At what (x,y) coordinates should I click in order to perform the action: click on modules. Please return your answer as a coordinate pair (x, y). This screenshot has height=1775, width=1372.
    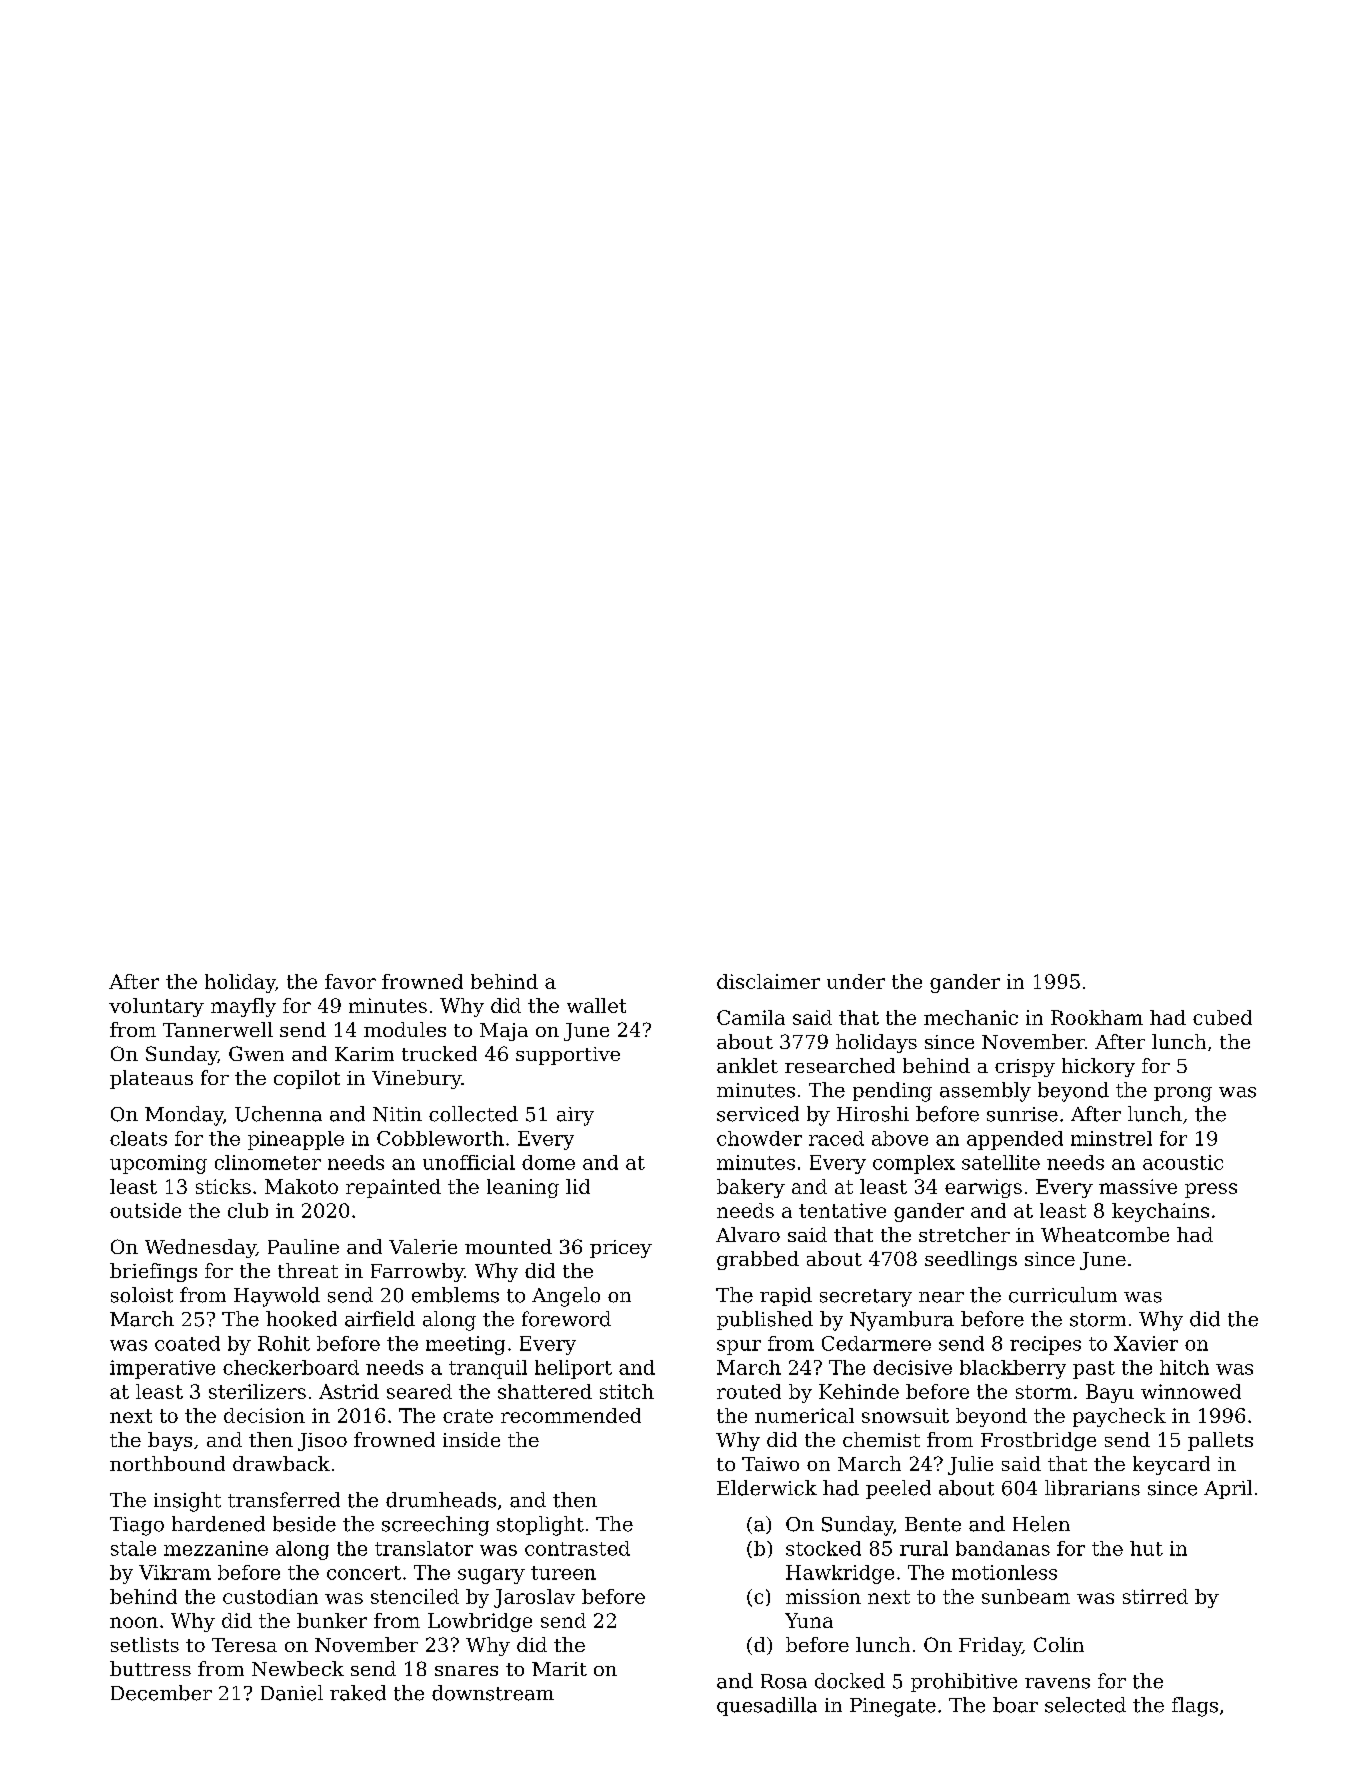
    Looking at the image, I should click on (405, 1029).
